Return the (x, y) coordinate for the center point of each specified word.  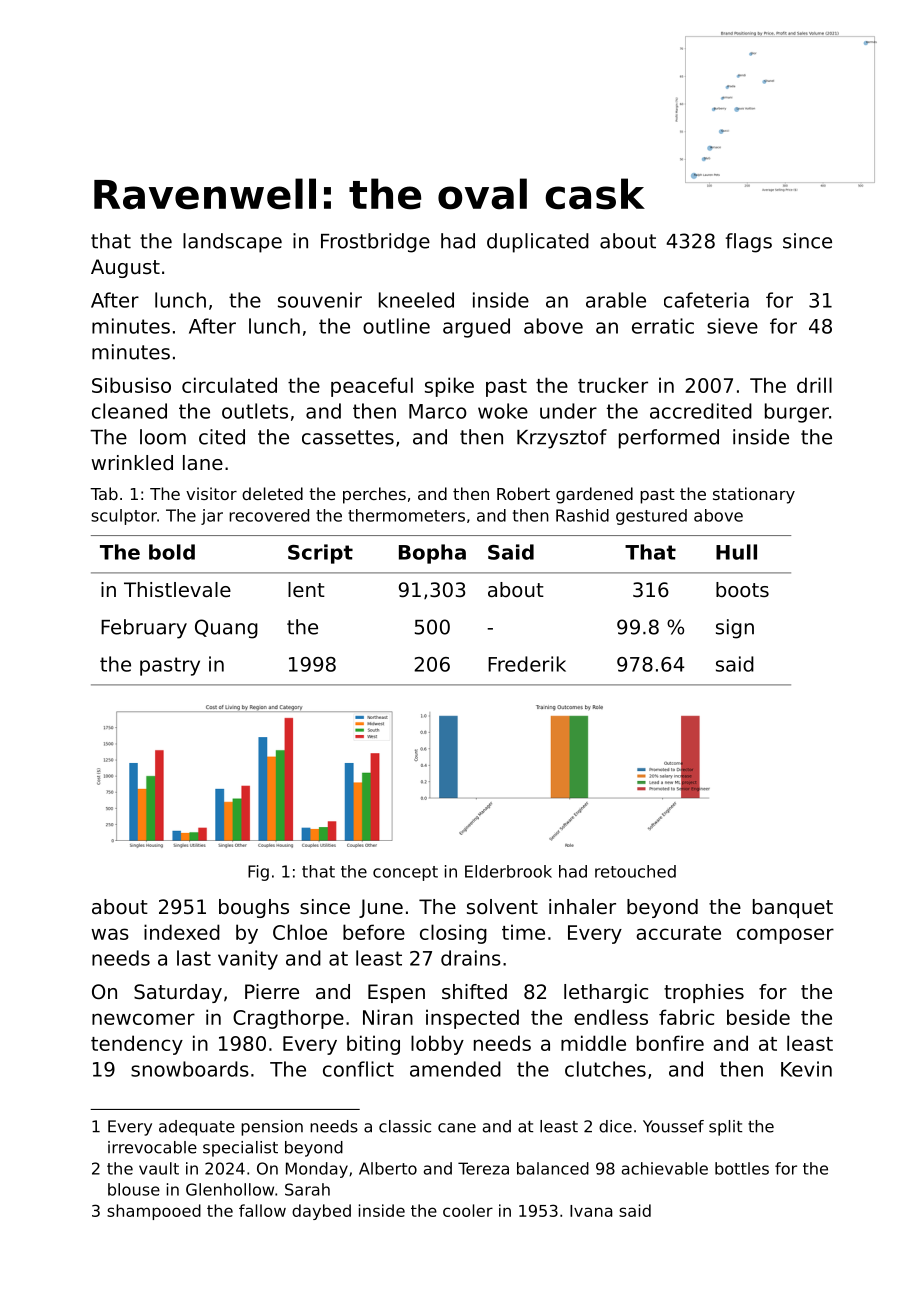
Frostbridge (375, 243)
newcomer (143, 1019)
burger (797, 413)
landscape (232, 243)
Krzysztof (562, 439)
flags (749, 243)
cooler (468, 1210)
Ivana (591, 1211)
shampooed (154, 1212)
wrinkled (132, 463)
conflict (358, 1069)
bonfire (670, 1043)
